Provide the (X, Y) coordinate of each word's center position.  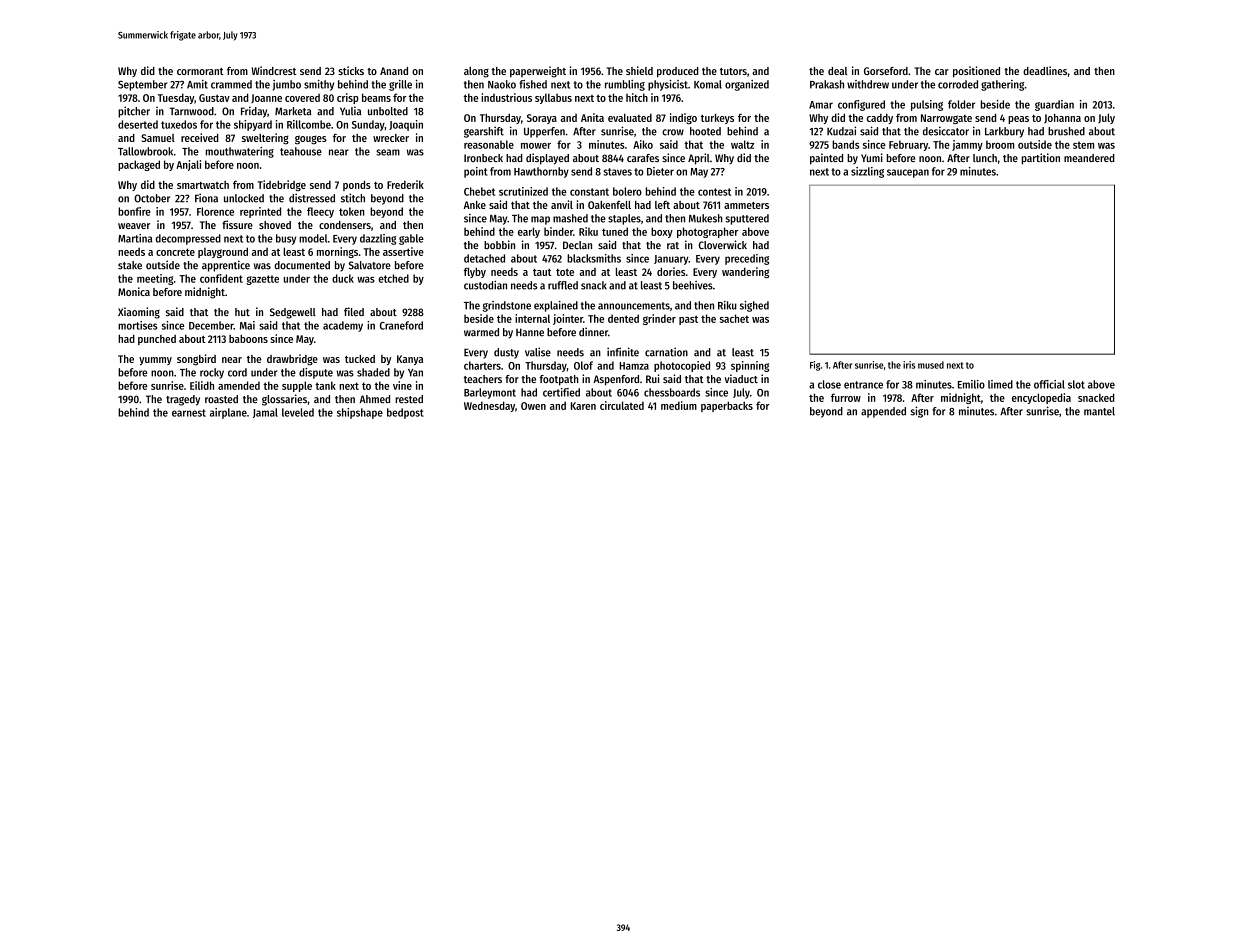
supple (297, 386)
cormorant (200, 71)
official (1049, 384)
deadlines (1045, 70)
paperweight (538, 72)
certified (561, 392)
